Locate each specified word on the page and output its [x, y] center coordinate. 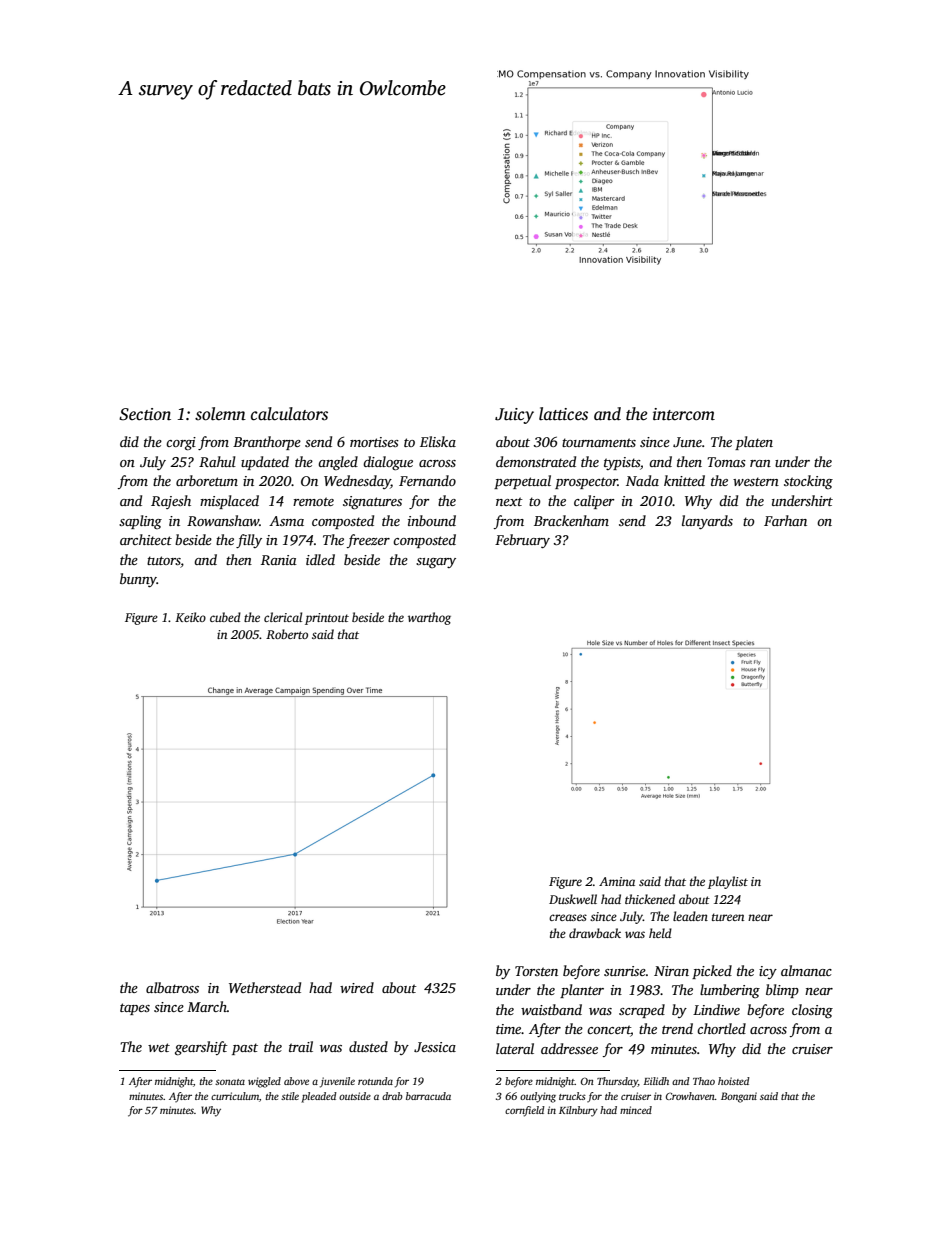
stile [290, 1096]
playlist [728, 882]
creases [568, 917]
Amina [617, 881]
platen [754, 443]
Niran [671, 971]
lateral [515, 1048]
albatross [172, 987]
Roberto [287, 634]
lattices [563, 414]
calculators [289, 414]
